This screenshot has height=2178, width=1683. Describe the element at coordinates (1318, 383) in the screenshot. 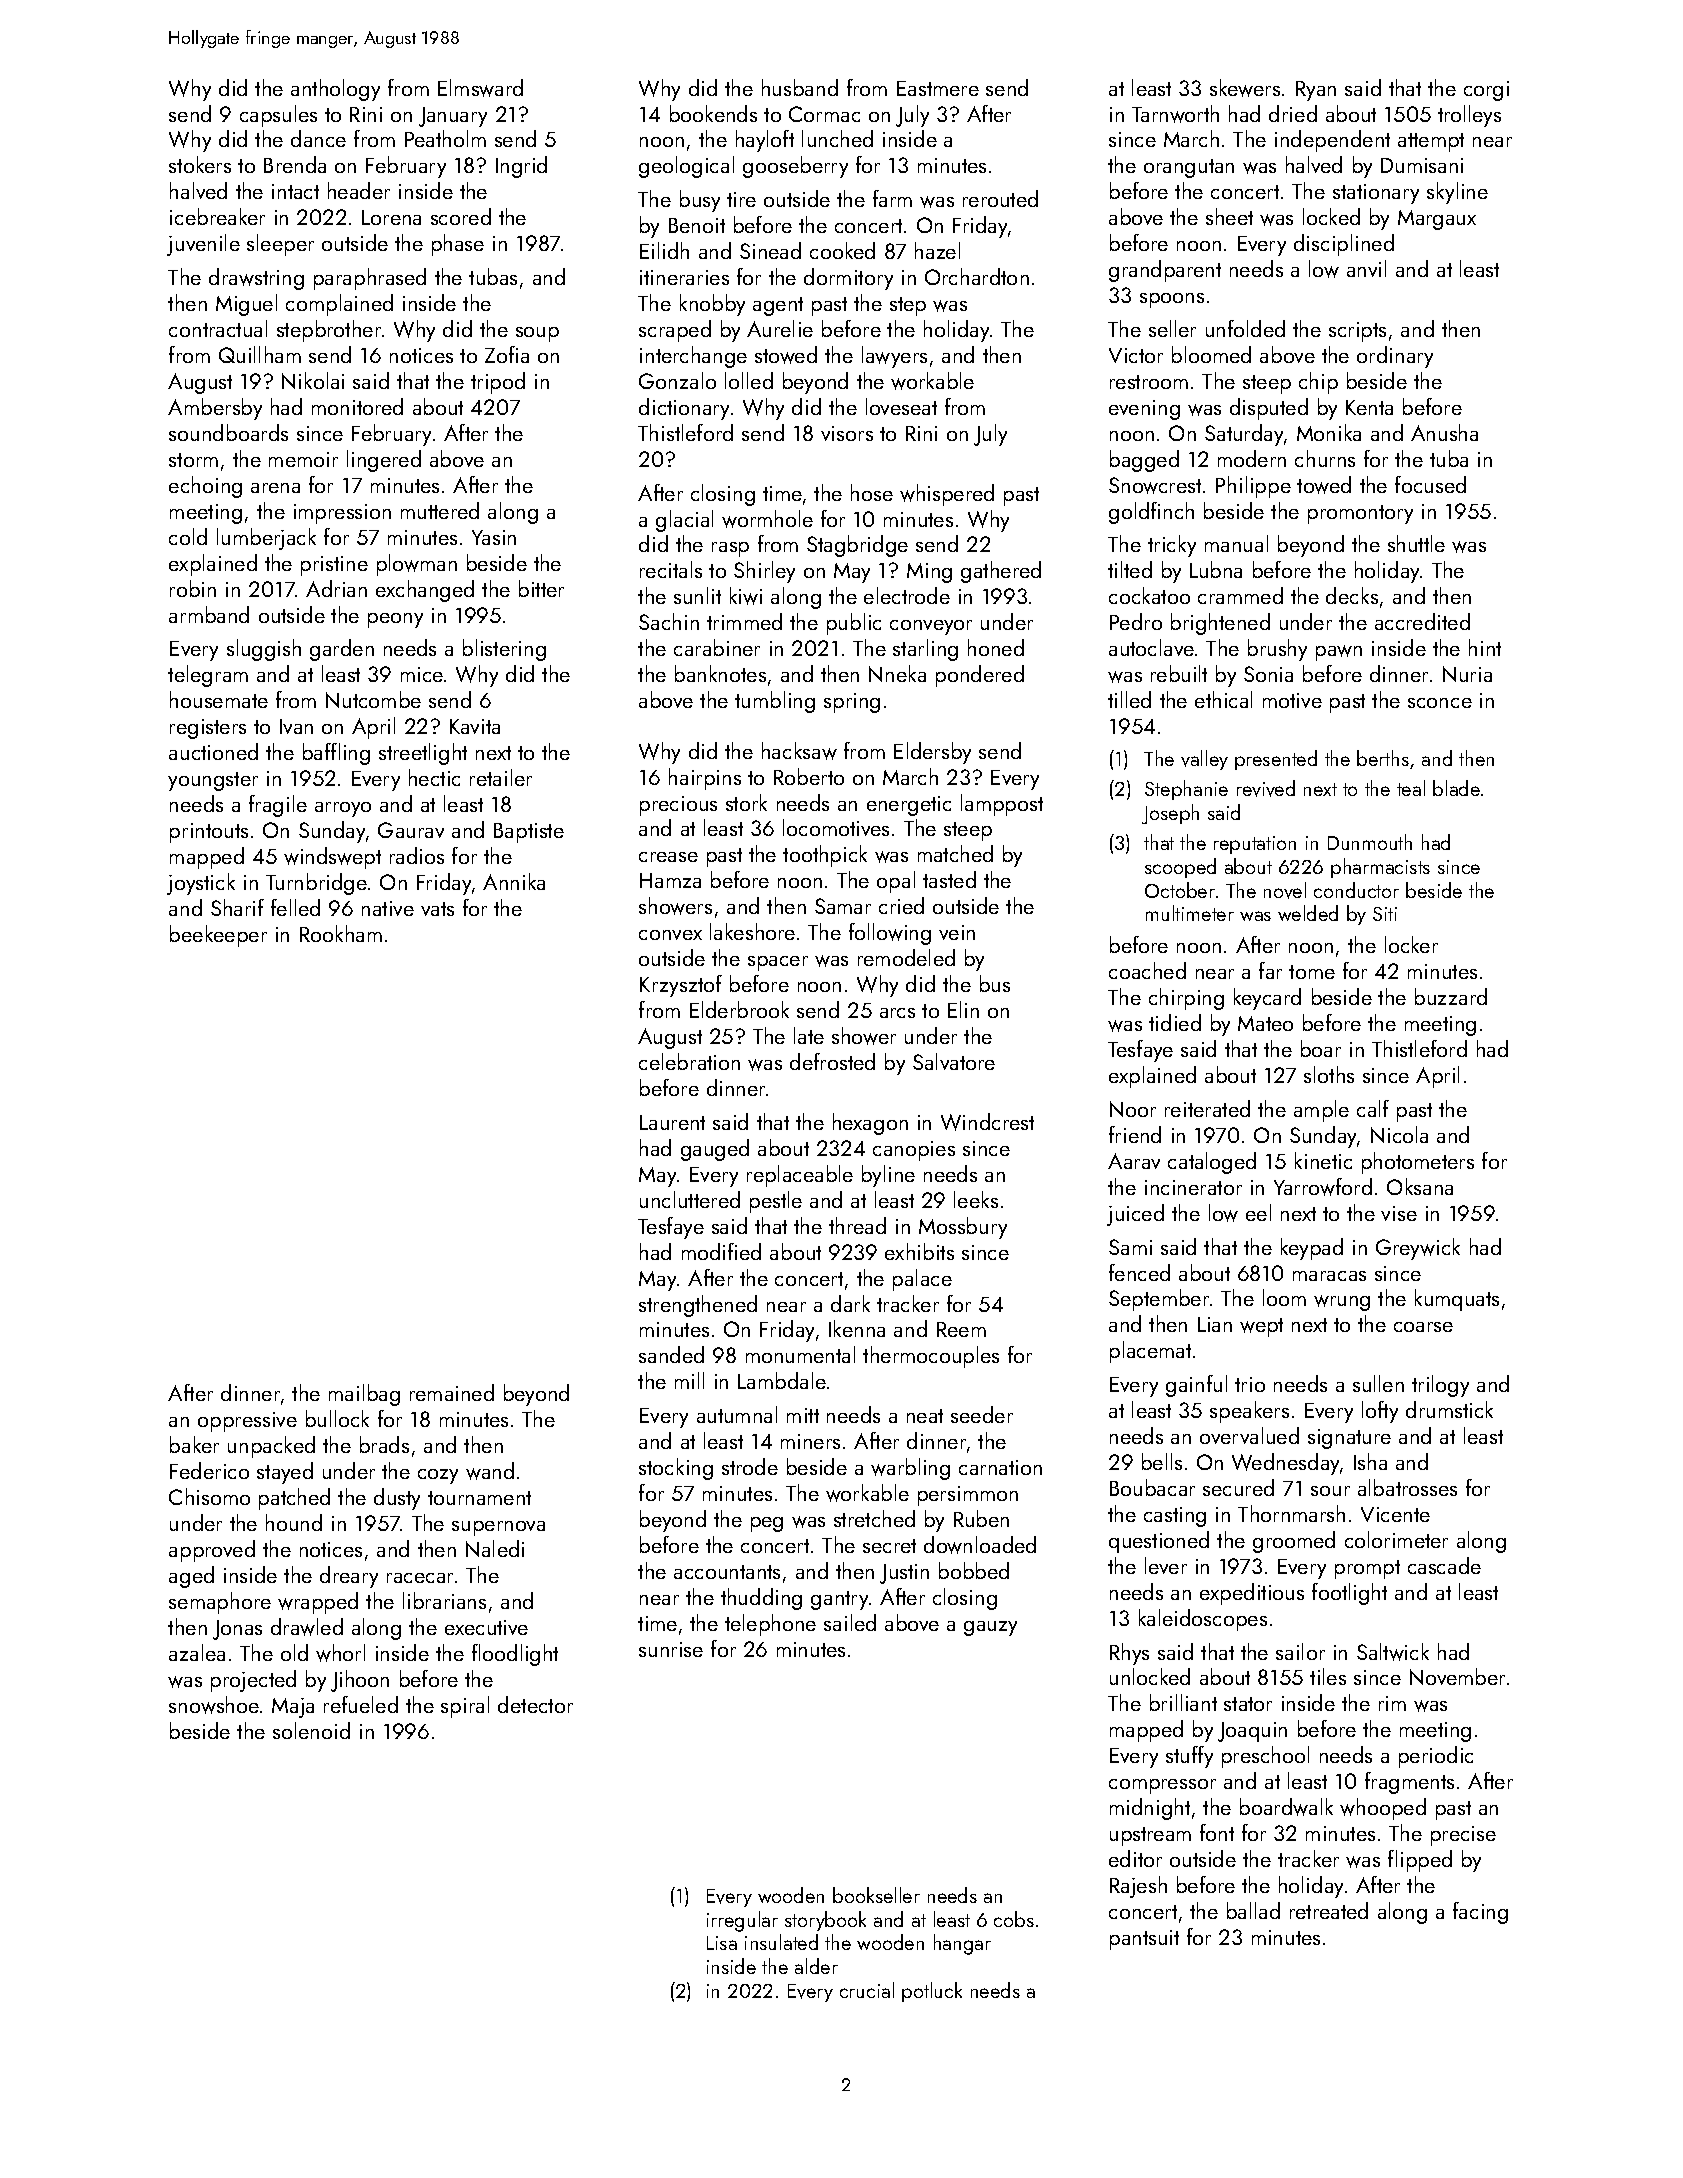

I see `chip` at that location.
